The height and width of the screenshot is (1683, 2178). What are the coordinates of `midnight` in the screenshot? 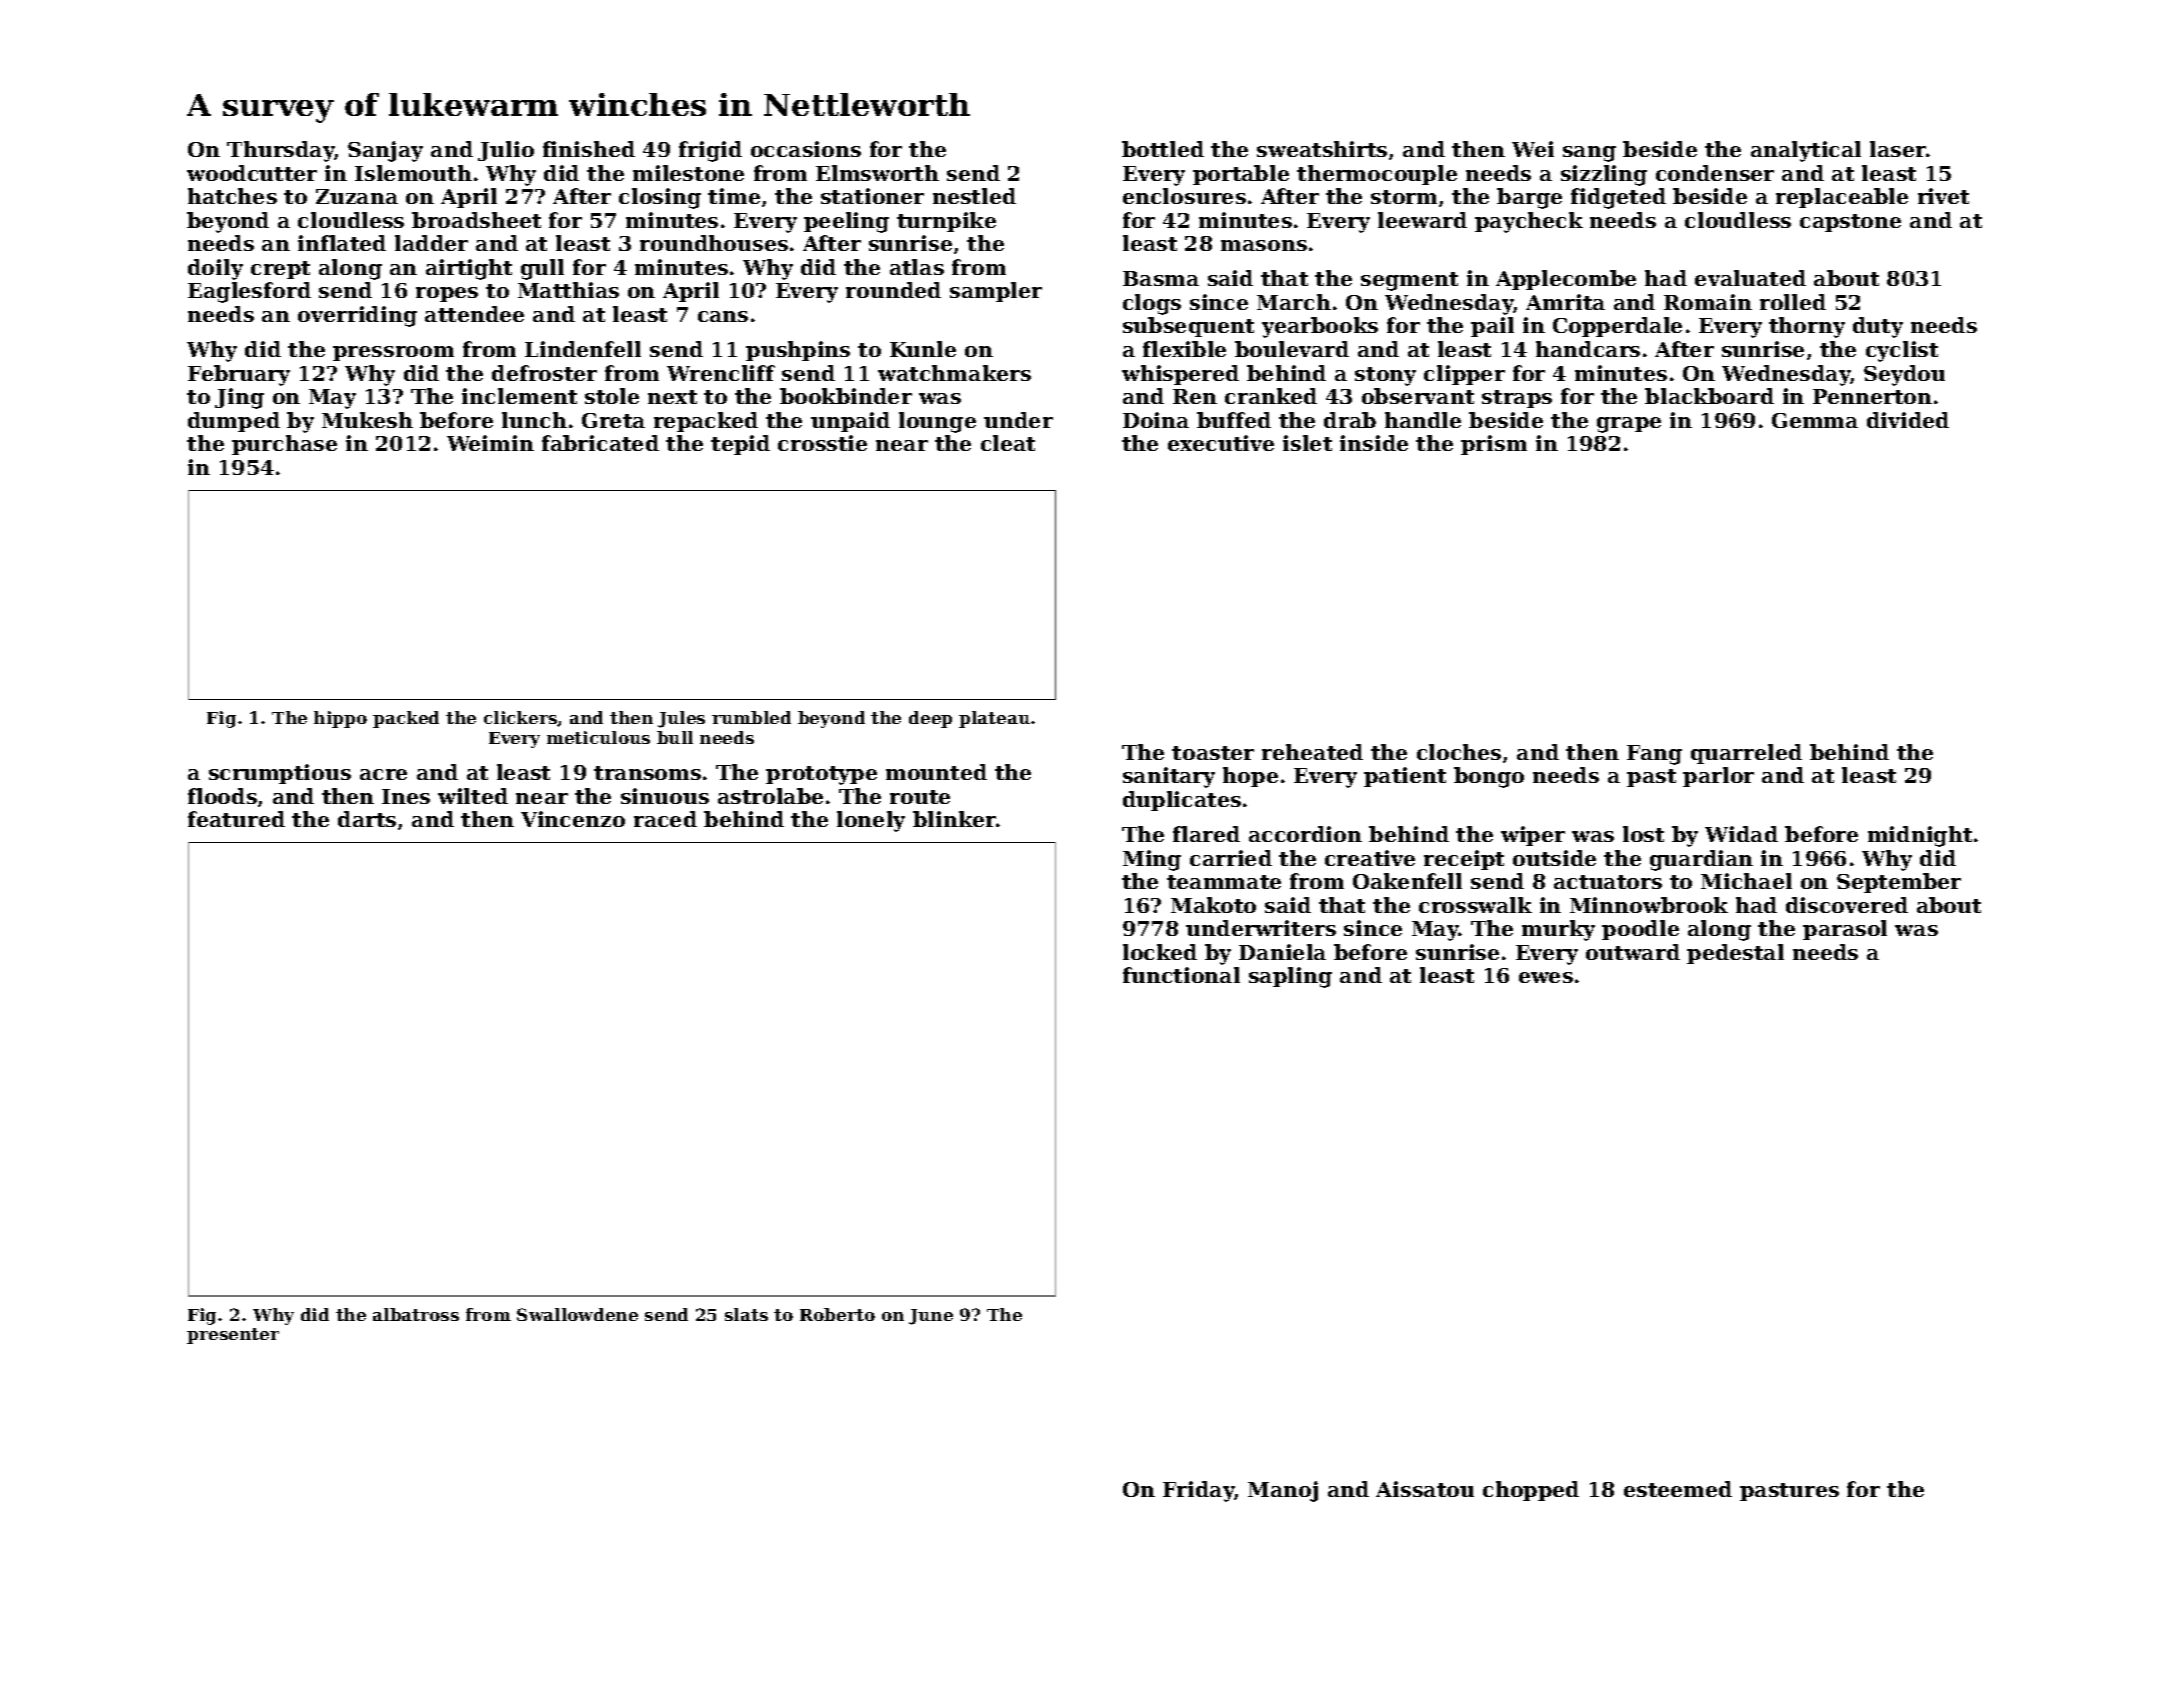 It's located at (1920, 836).
